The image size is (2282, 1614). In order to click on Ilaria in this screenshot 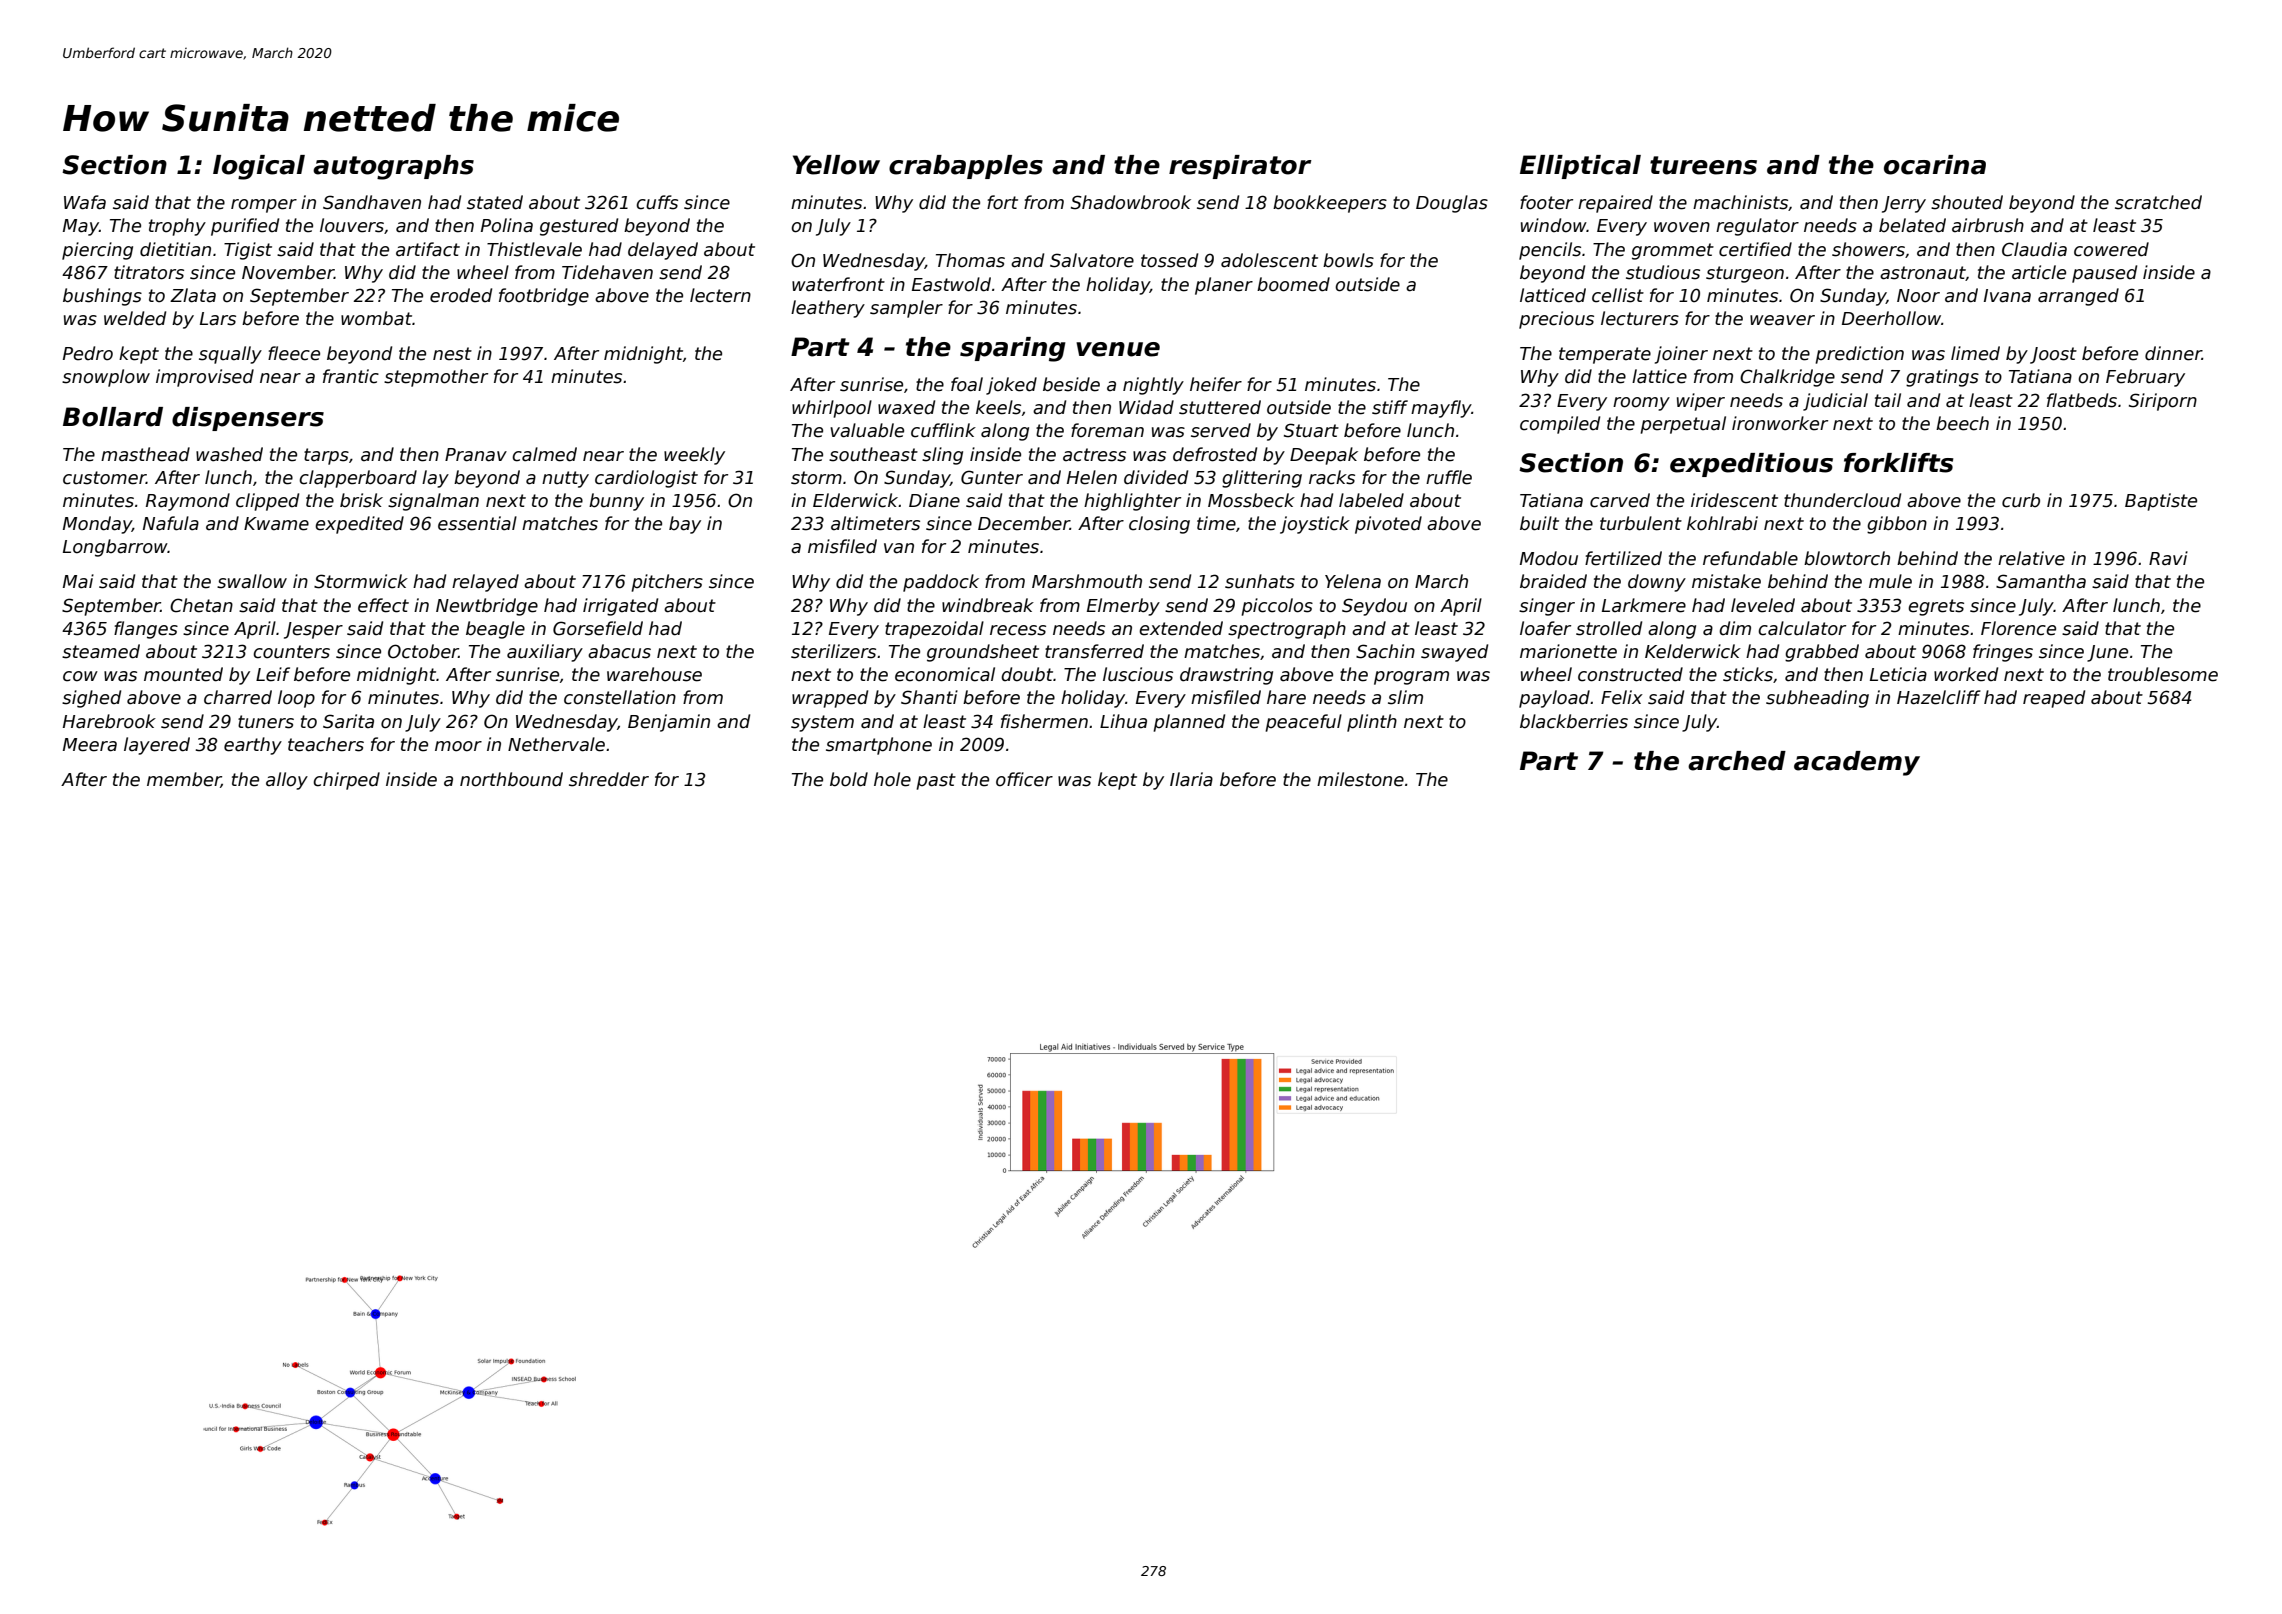, I will do `click(1191, 779)`.
